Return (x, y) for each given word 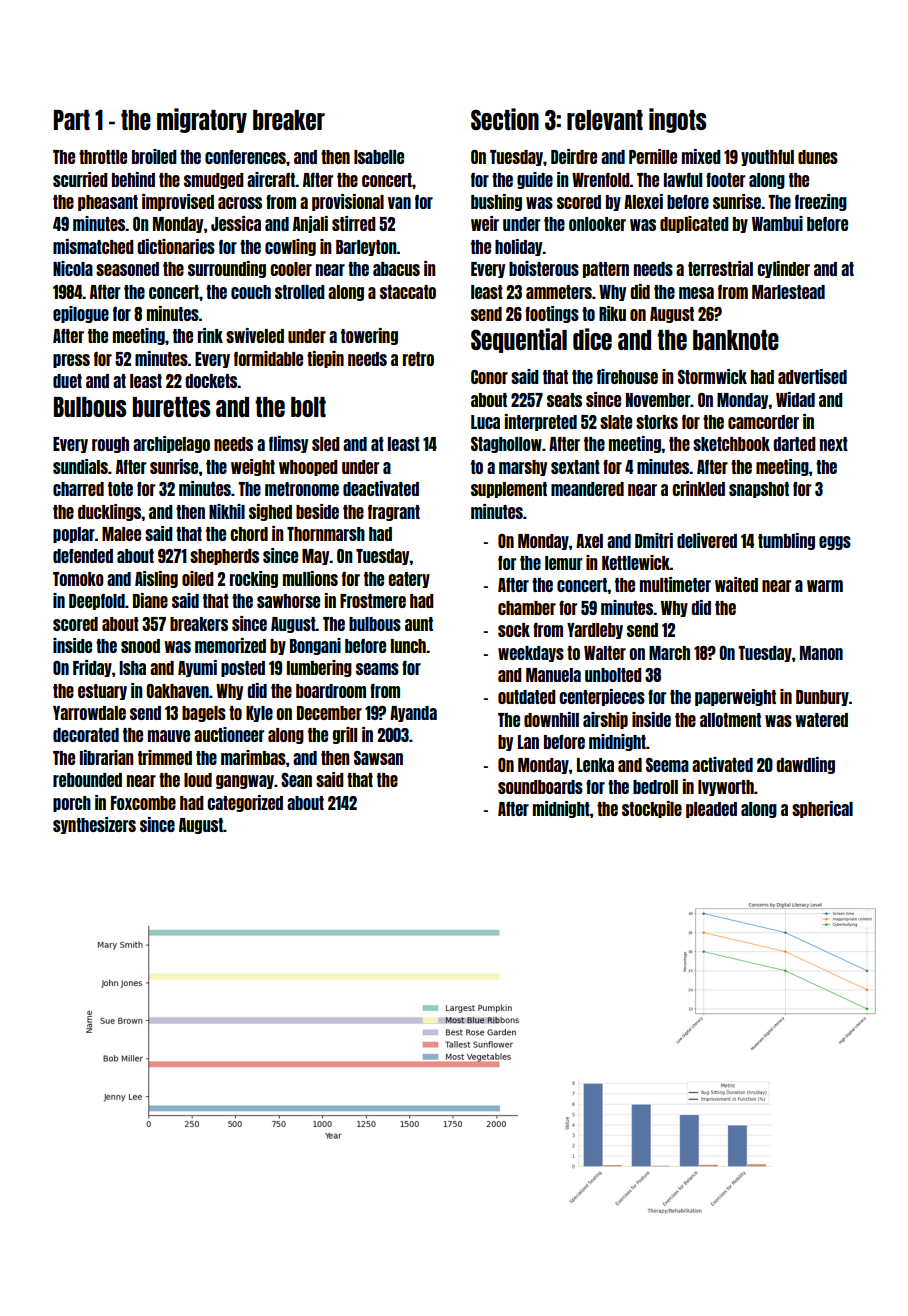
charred (78, 489)
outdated (527, 697)
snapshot (759, 490)
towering (369, 336)
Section (505, 119)
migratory (202, 120)
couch (251, 292)
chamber (527, 608)
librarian (106, 757)
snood (140, 646)
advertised (812, 376)
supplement (509, 490)
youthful (767, 158)
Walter (605, 653)
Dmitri (654, 540)
